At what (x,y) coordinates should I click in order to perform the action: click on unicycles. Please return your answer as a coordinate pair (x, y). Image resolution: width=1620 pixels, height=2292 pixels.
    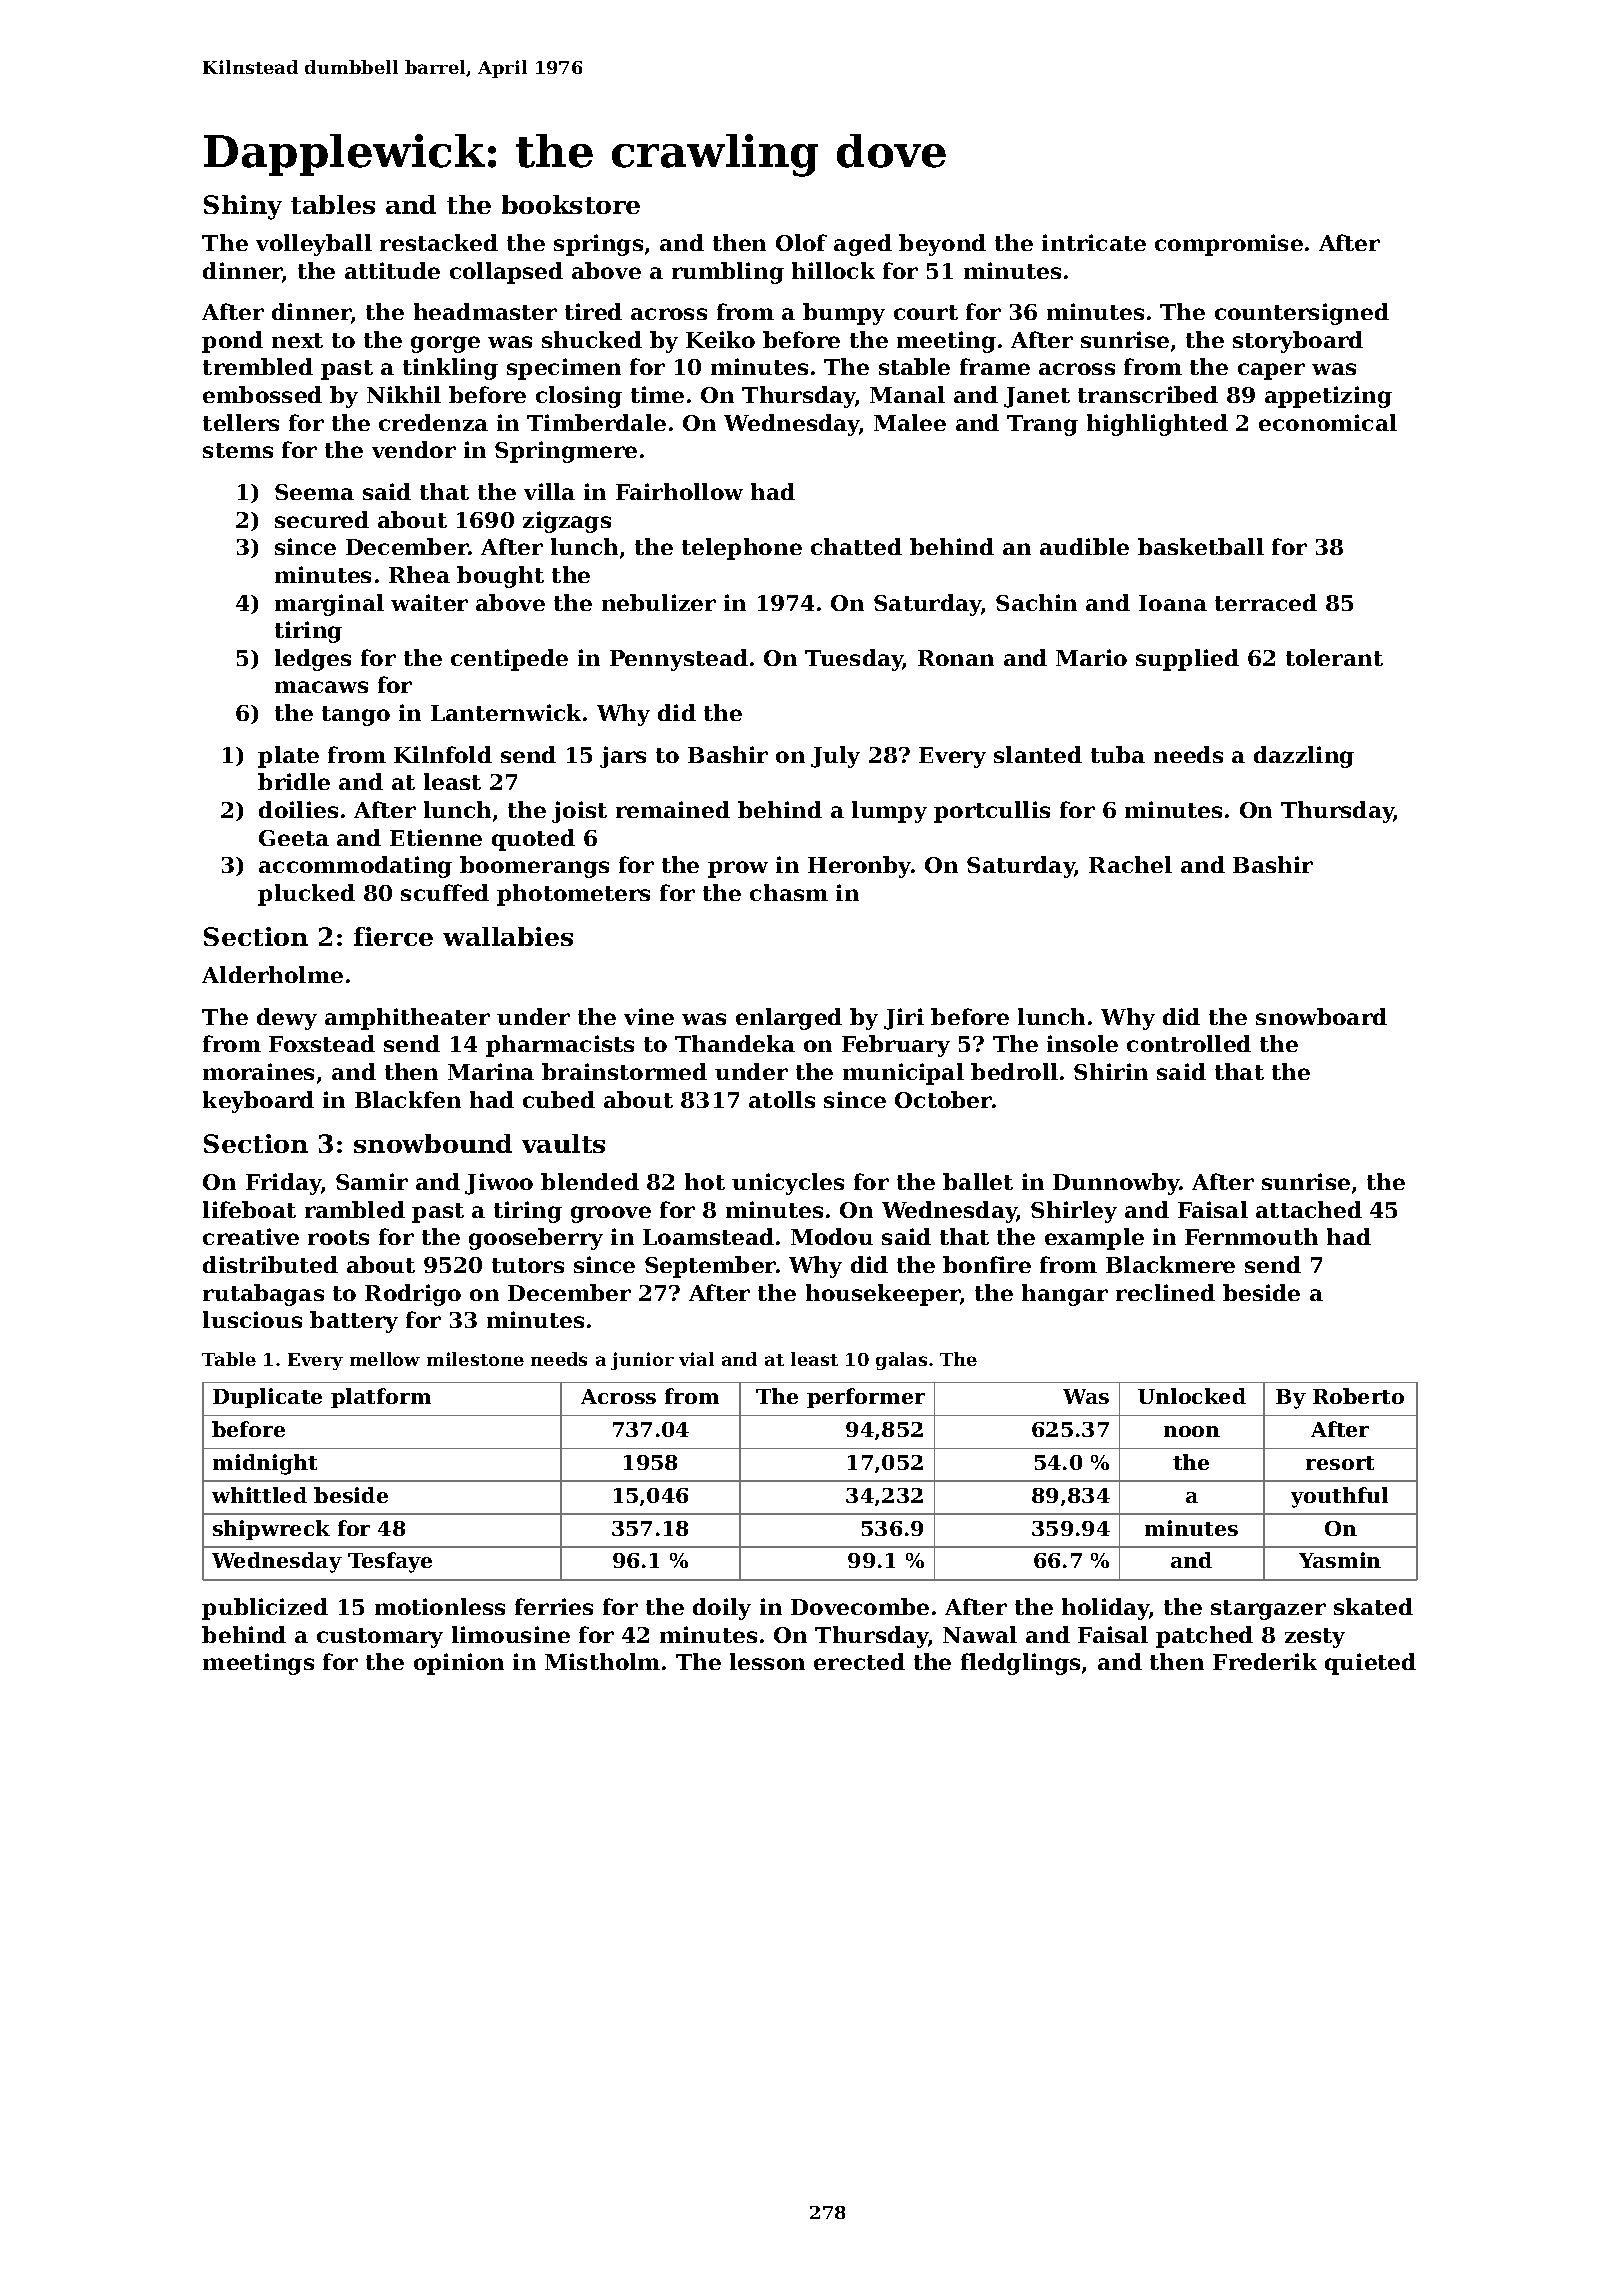
    Looking at the image, I should click on (788, 1184).
